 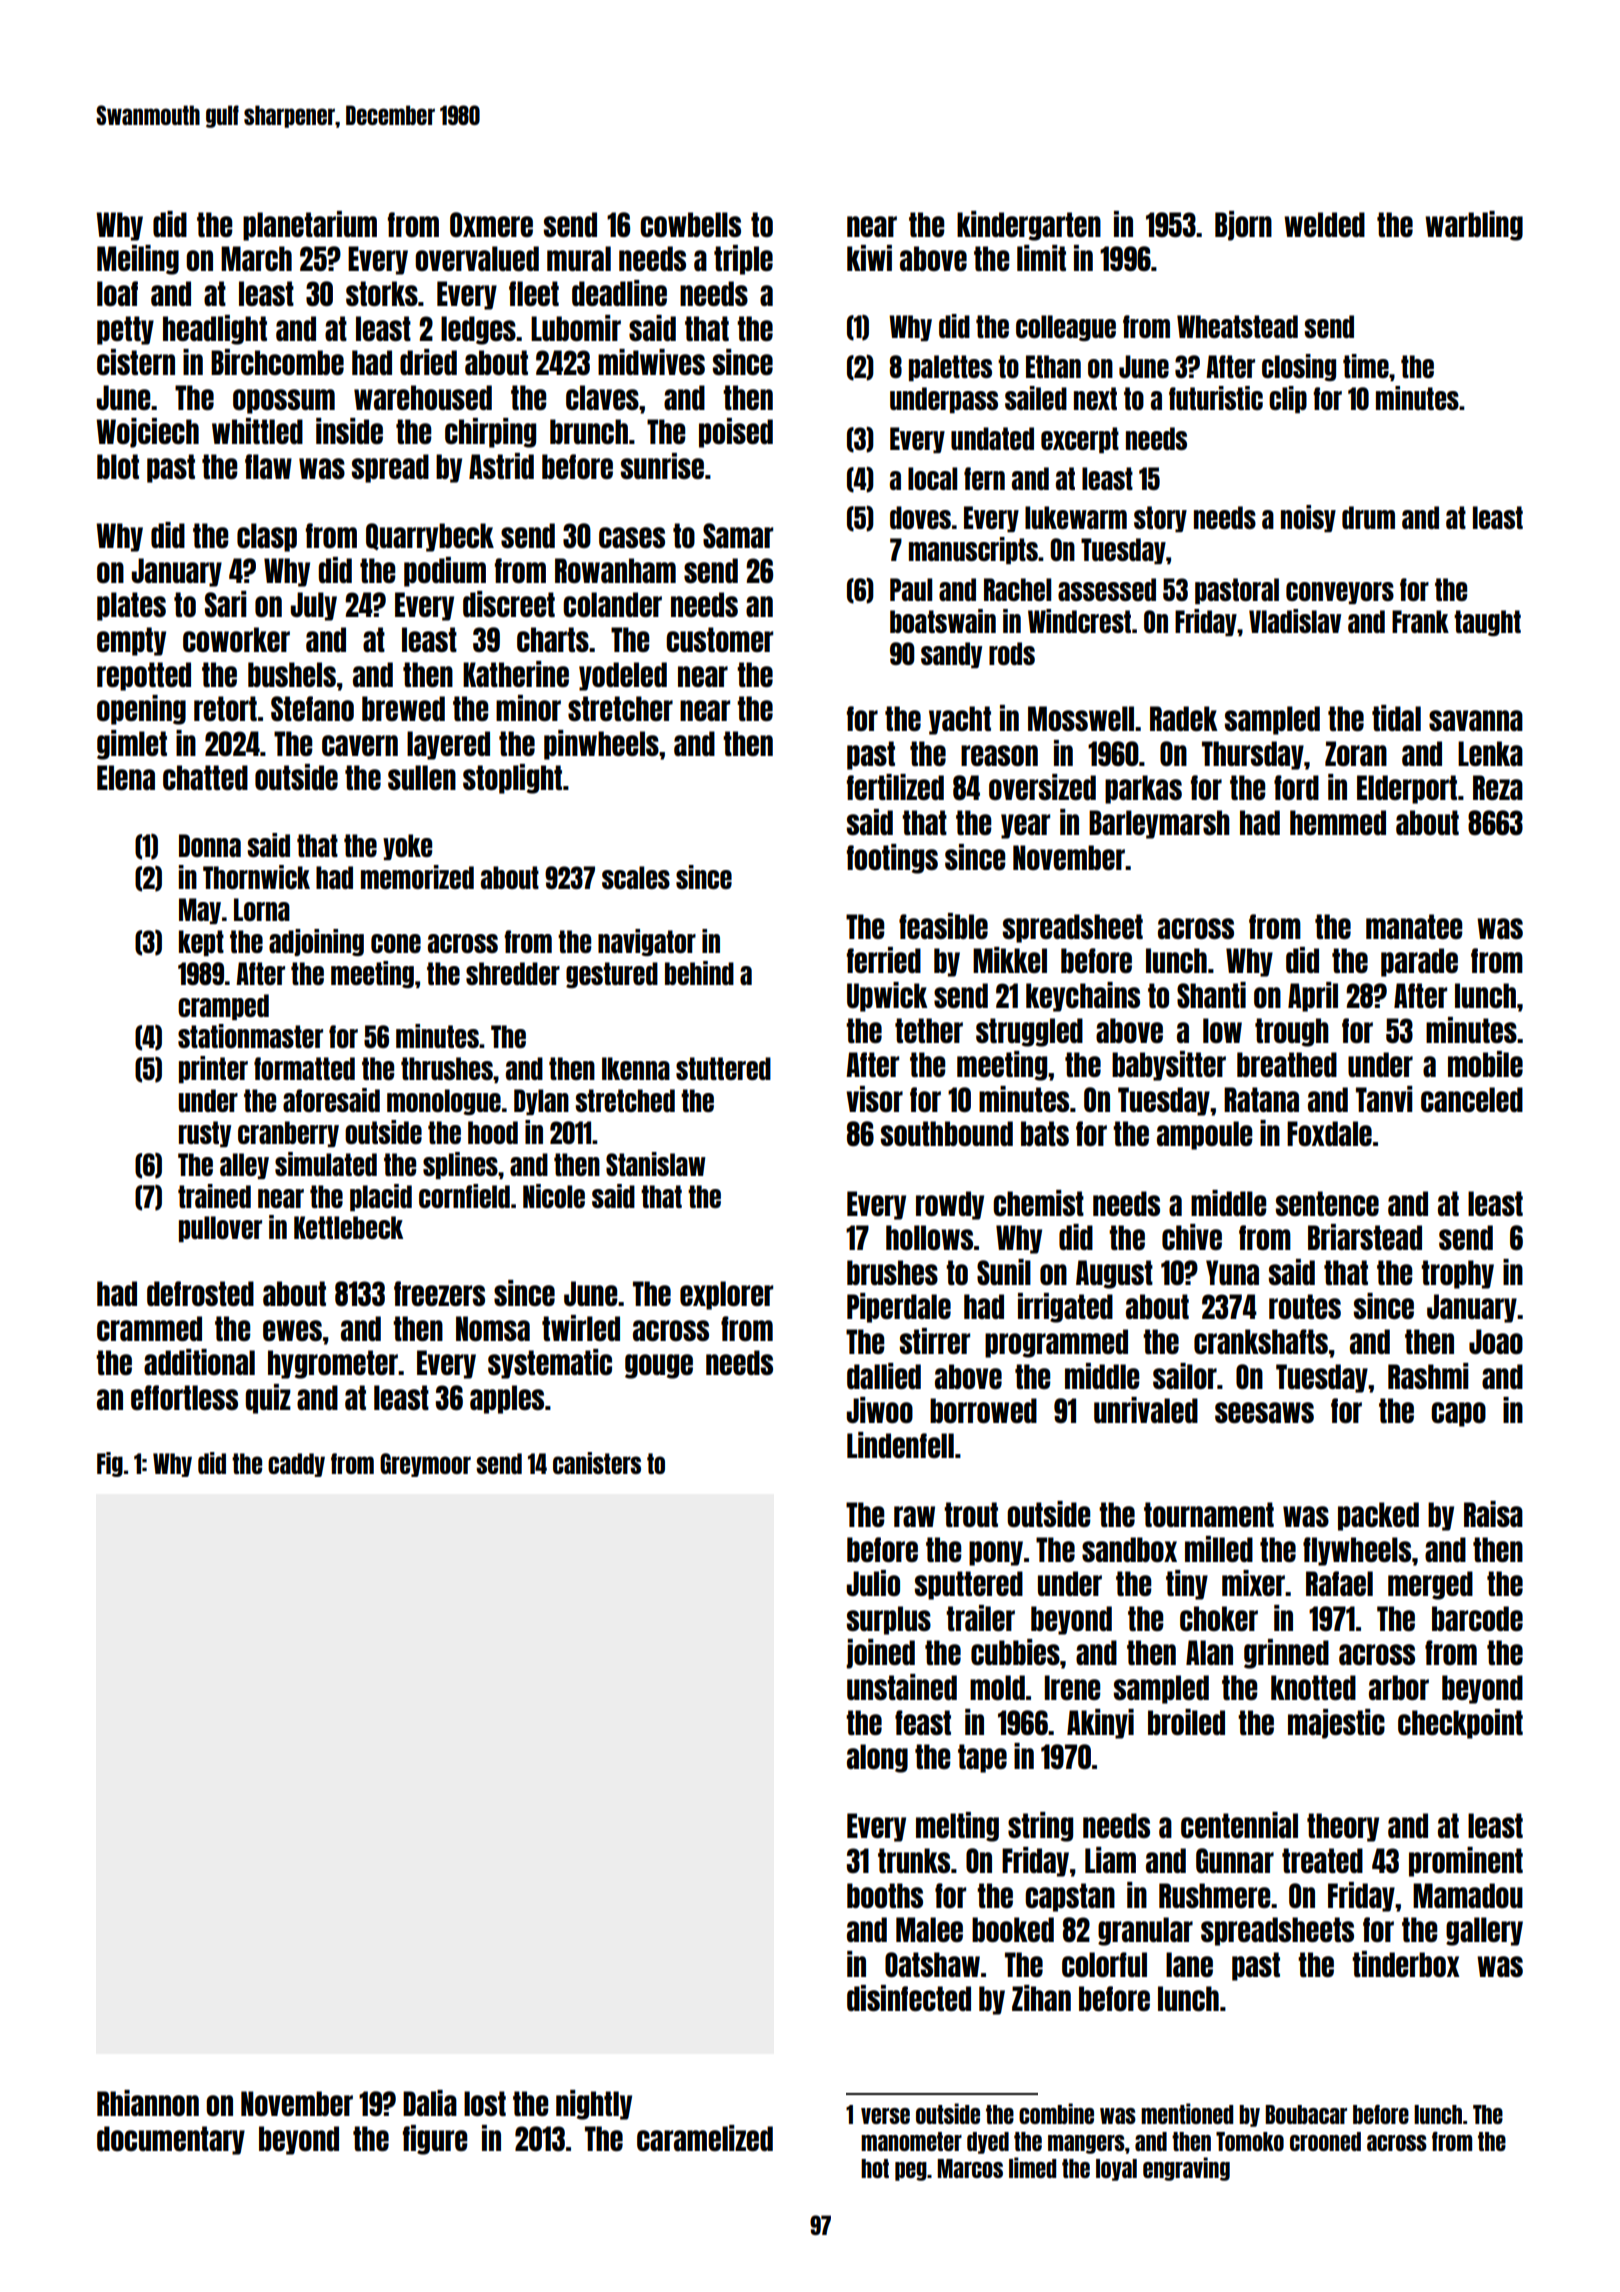 What do you see at coordinates (1340, 593) in the image?
I see `conveyors` at bounding box center [1340, 593].
